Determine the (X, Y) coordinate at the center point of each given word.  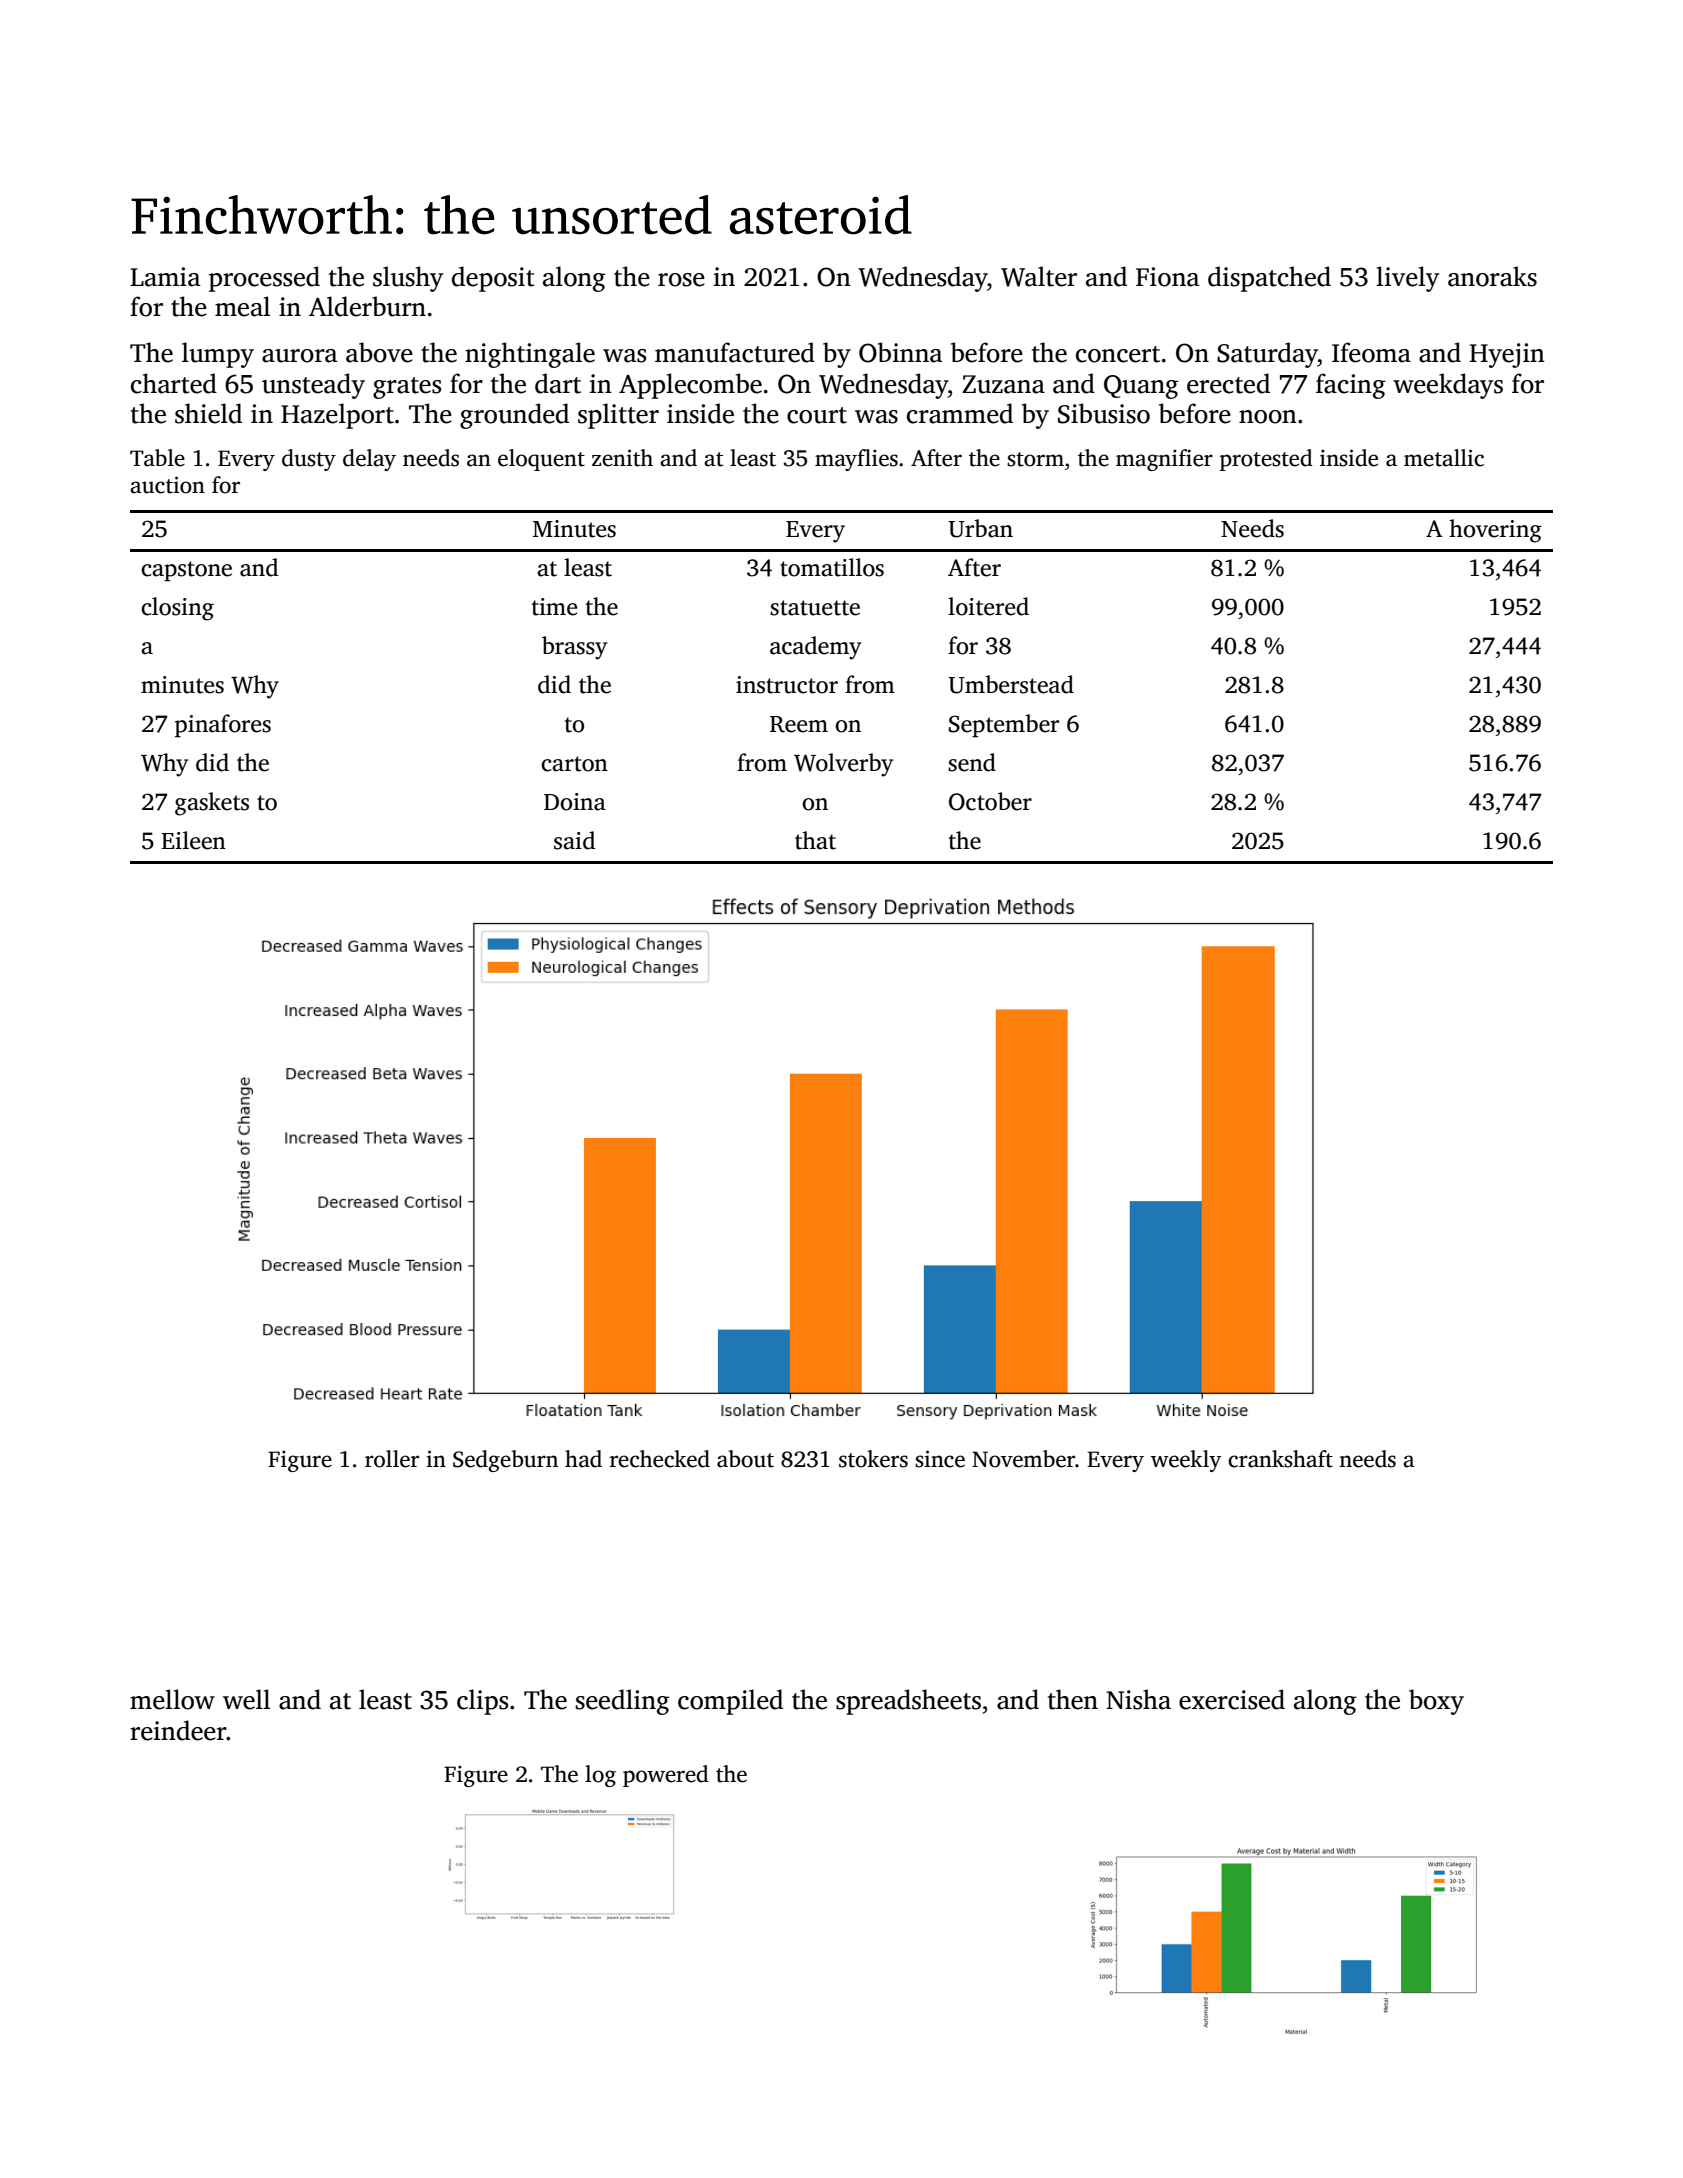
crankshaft (1280, 1459)
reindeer (178, 1730)
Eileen (193, 840)
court (817, 415)
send (972, 762)
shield (208, 413)
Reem (799, 724)
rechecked (660, 1459)
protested (1266, 460)
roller (392, 1459)
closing (177, 609)
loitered (988, 606)
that (815, 840)
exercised (1232, 1699)
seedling (623, 1702)
